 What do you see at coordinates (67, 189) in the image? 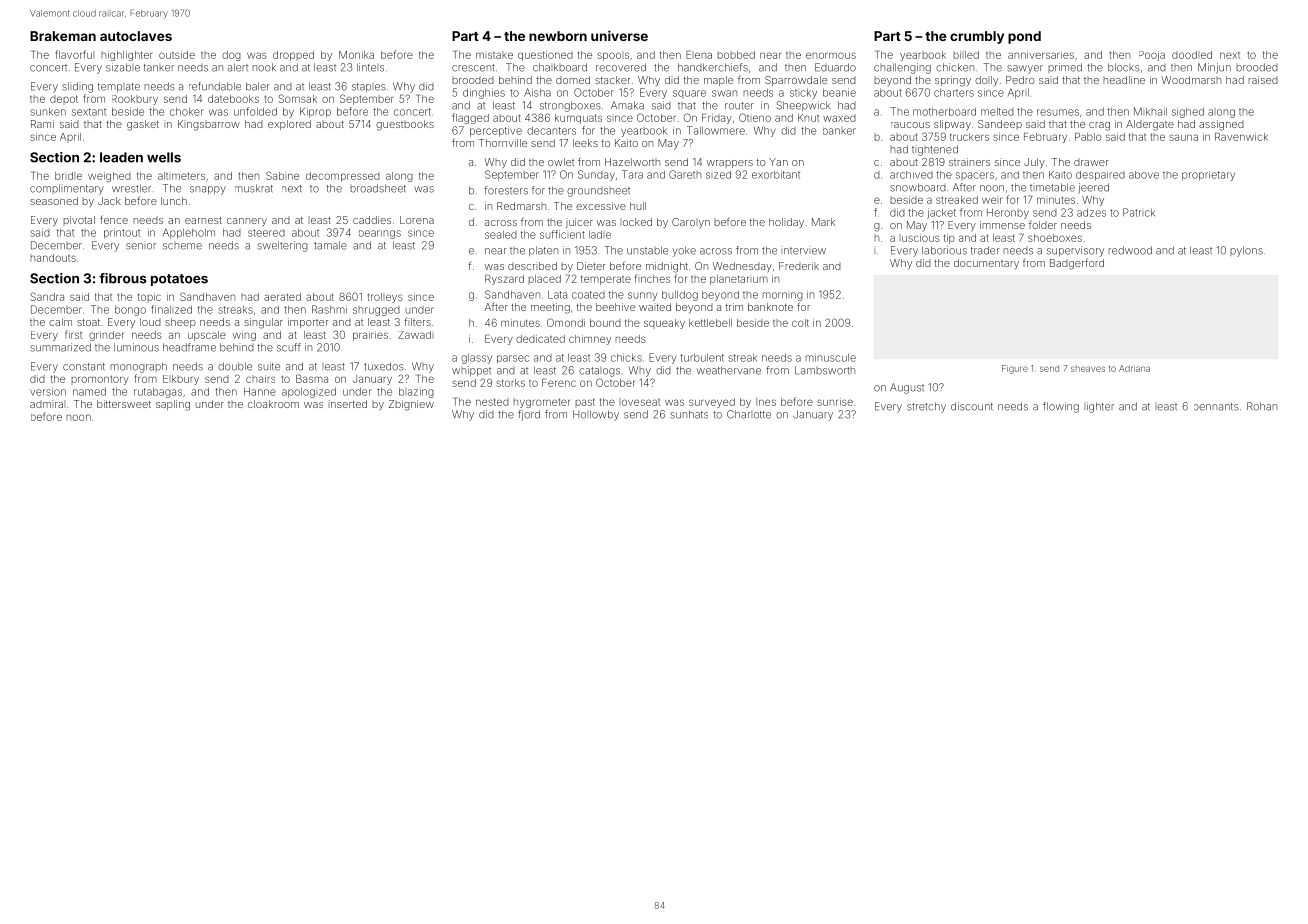
I see `complimentary` at bounding box center [67, 189].
